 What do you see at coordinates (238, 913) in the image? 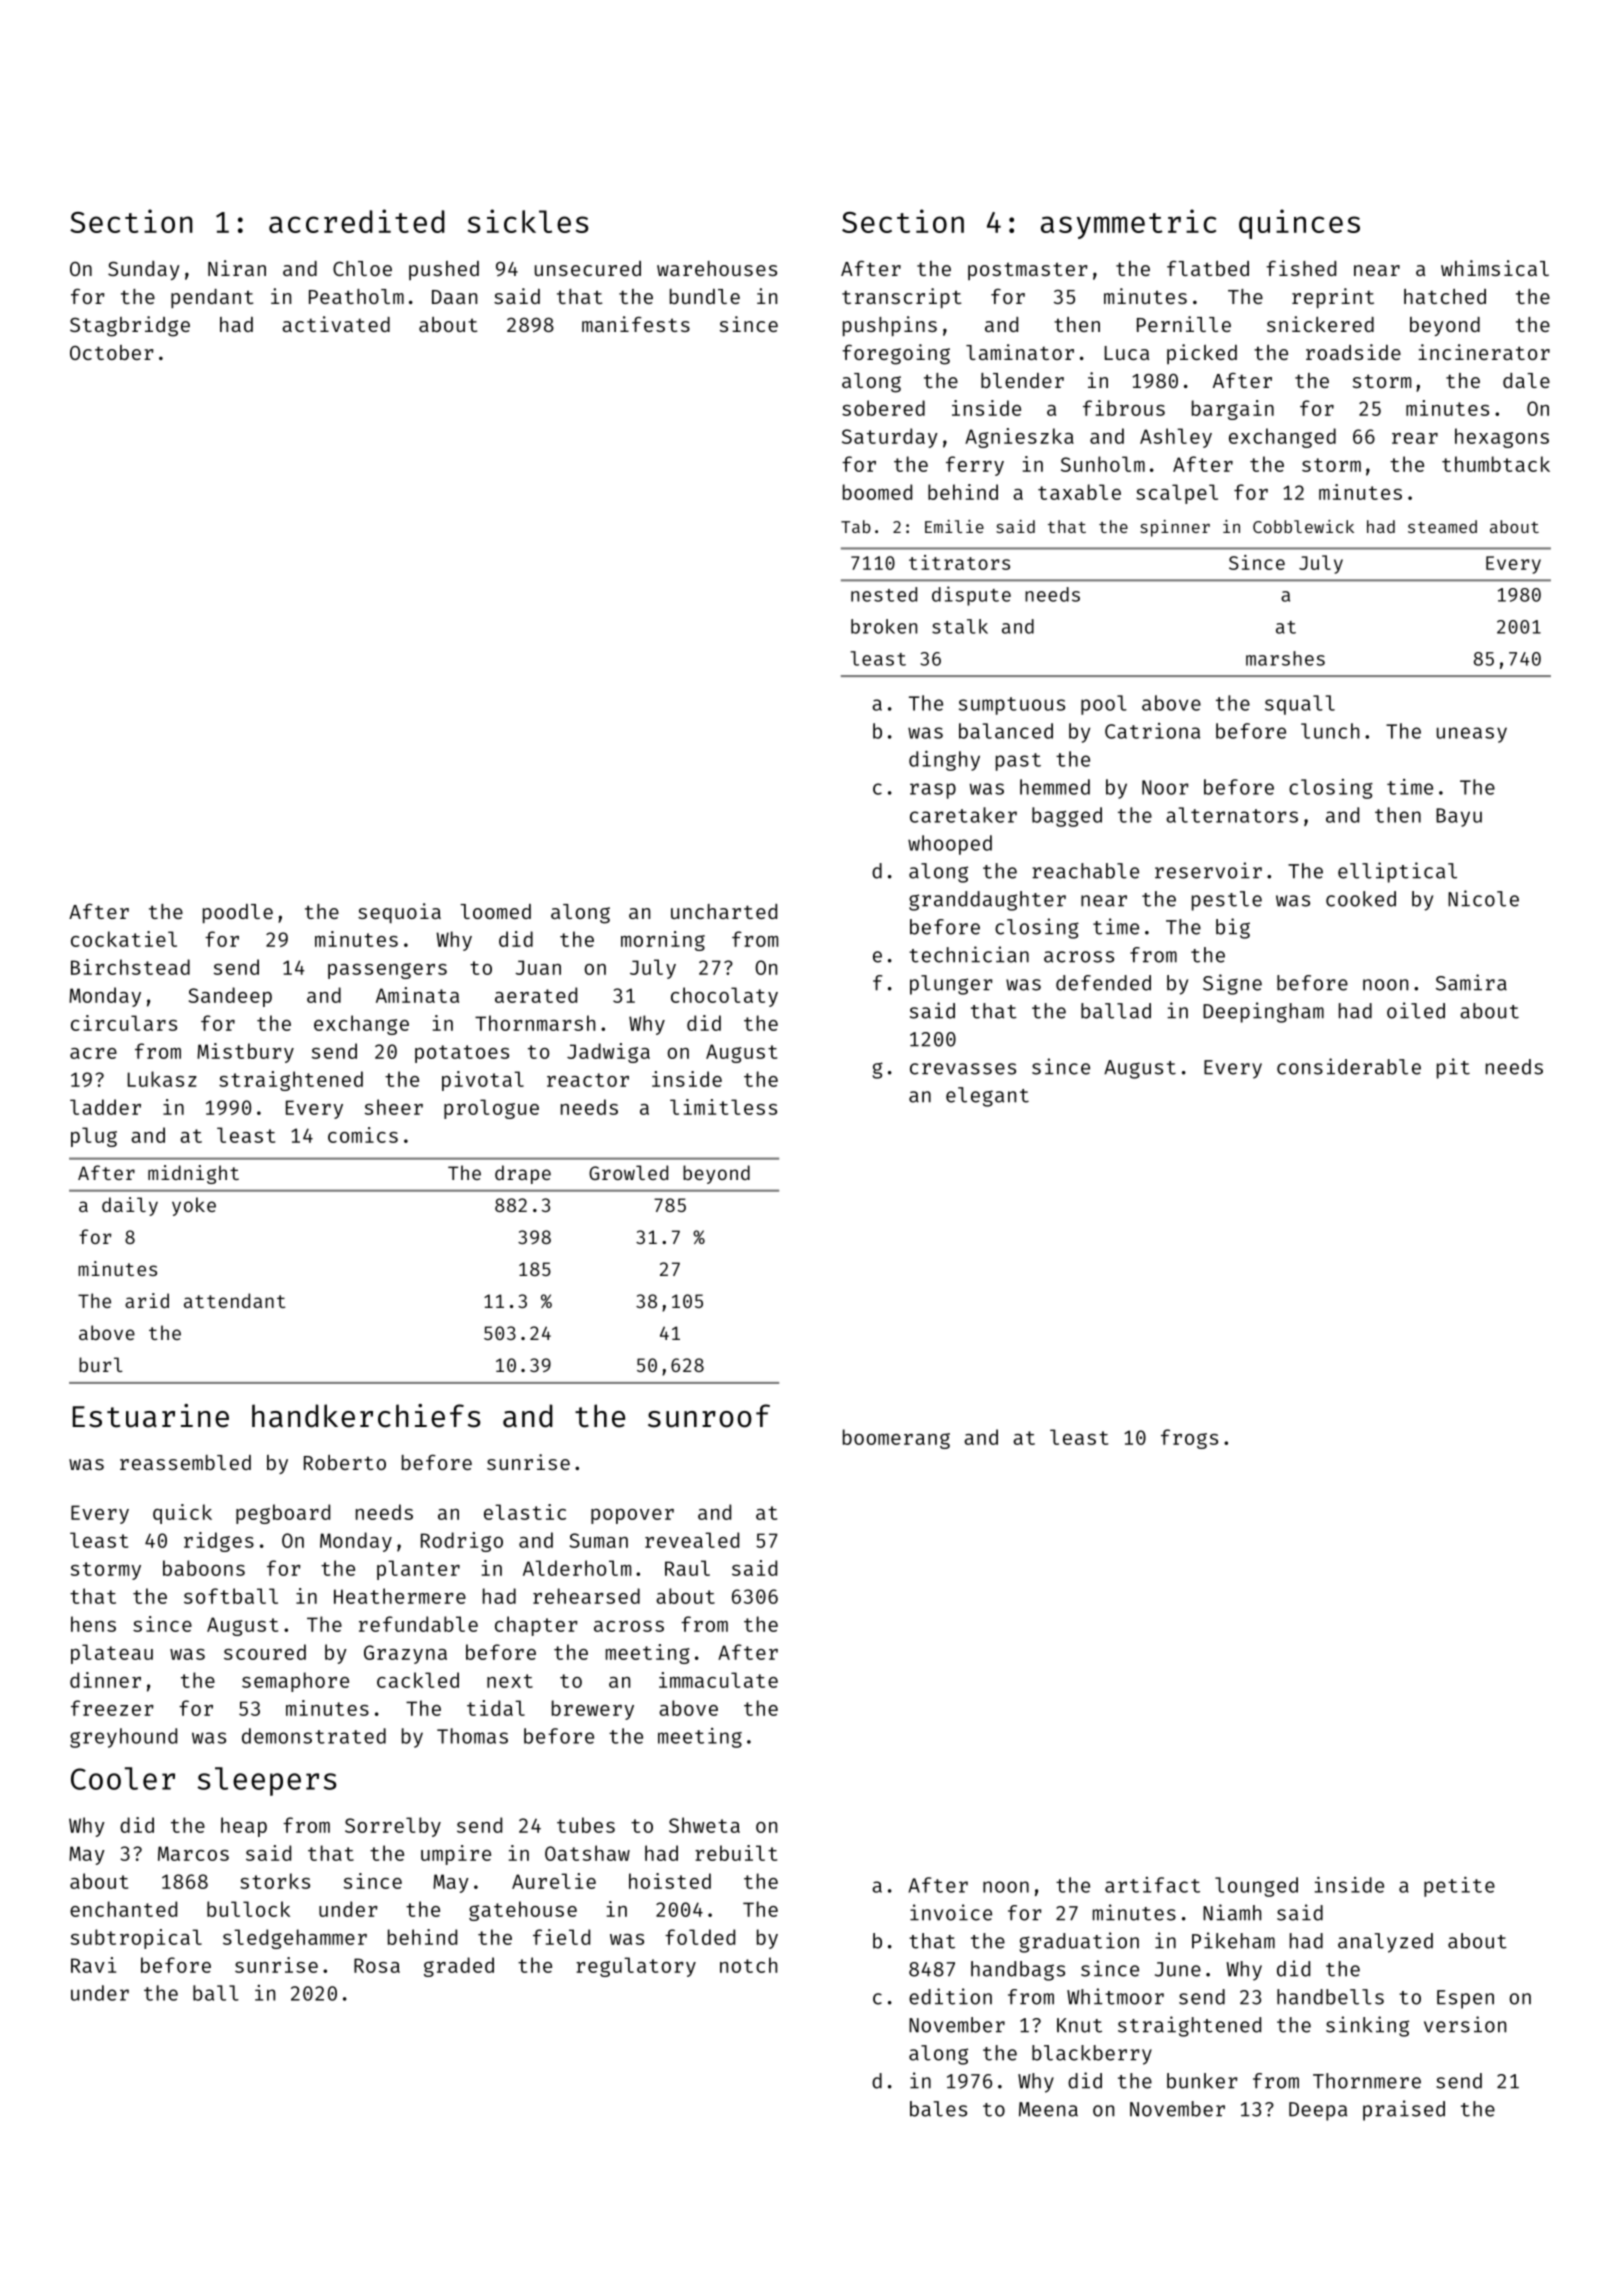
I see `poodle` at bounding box center [238, 913].
